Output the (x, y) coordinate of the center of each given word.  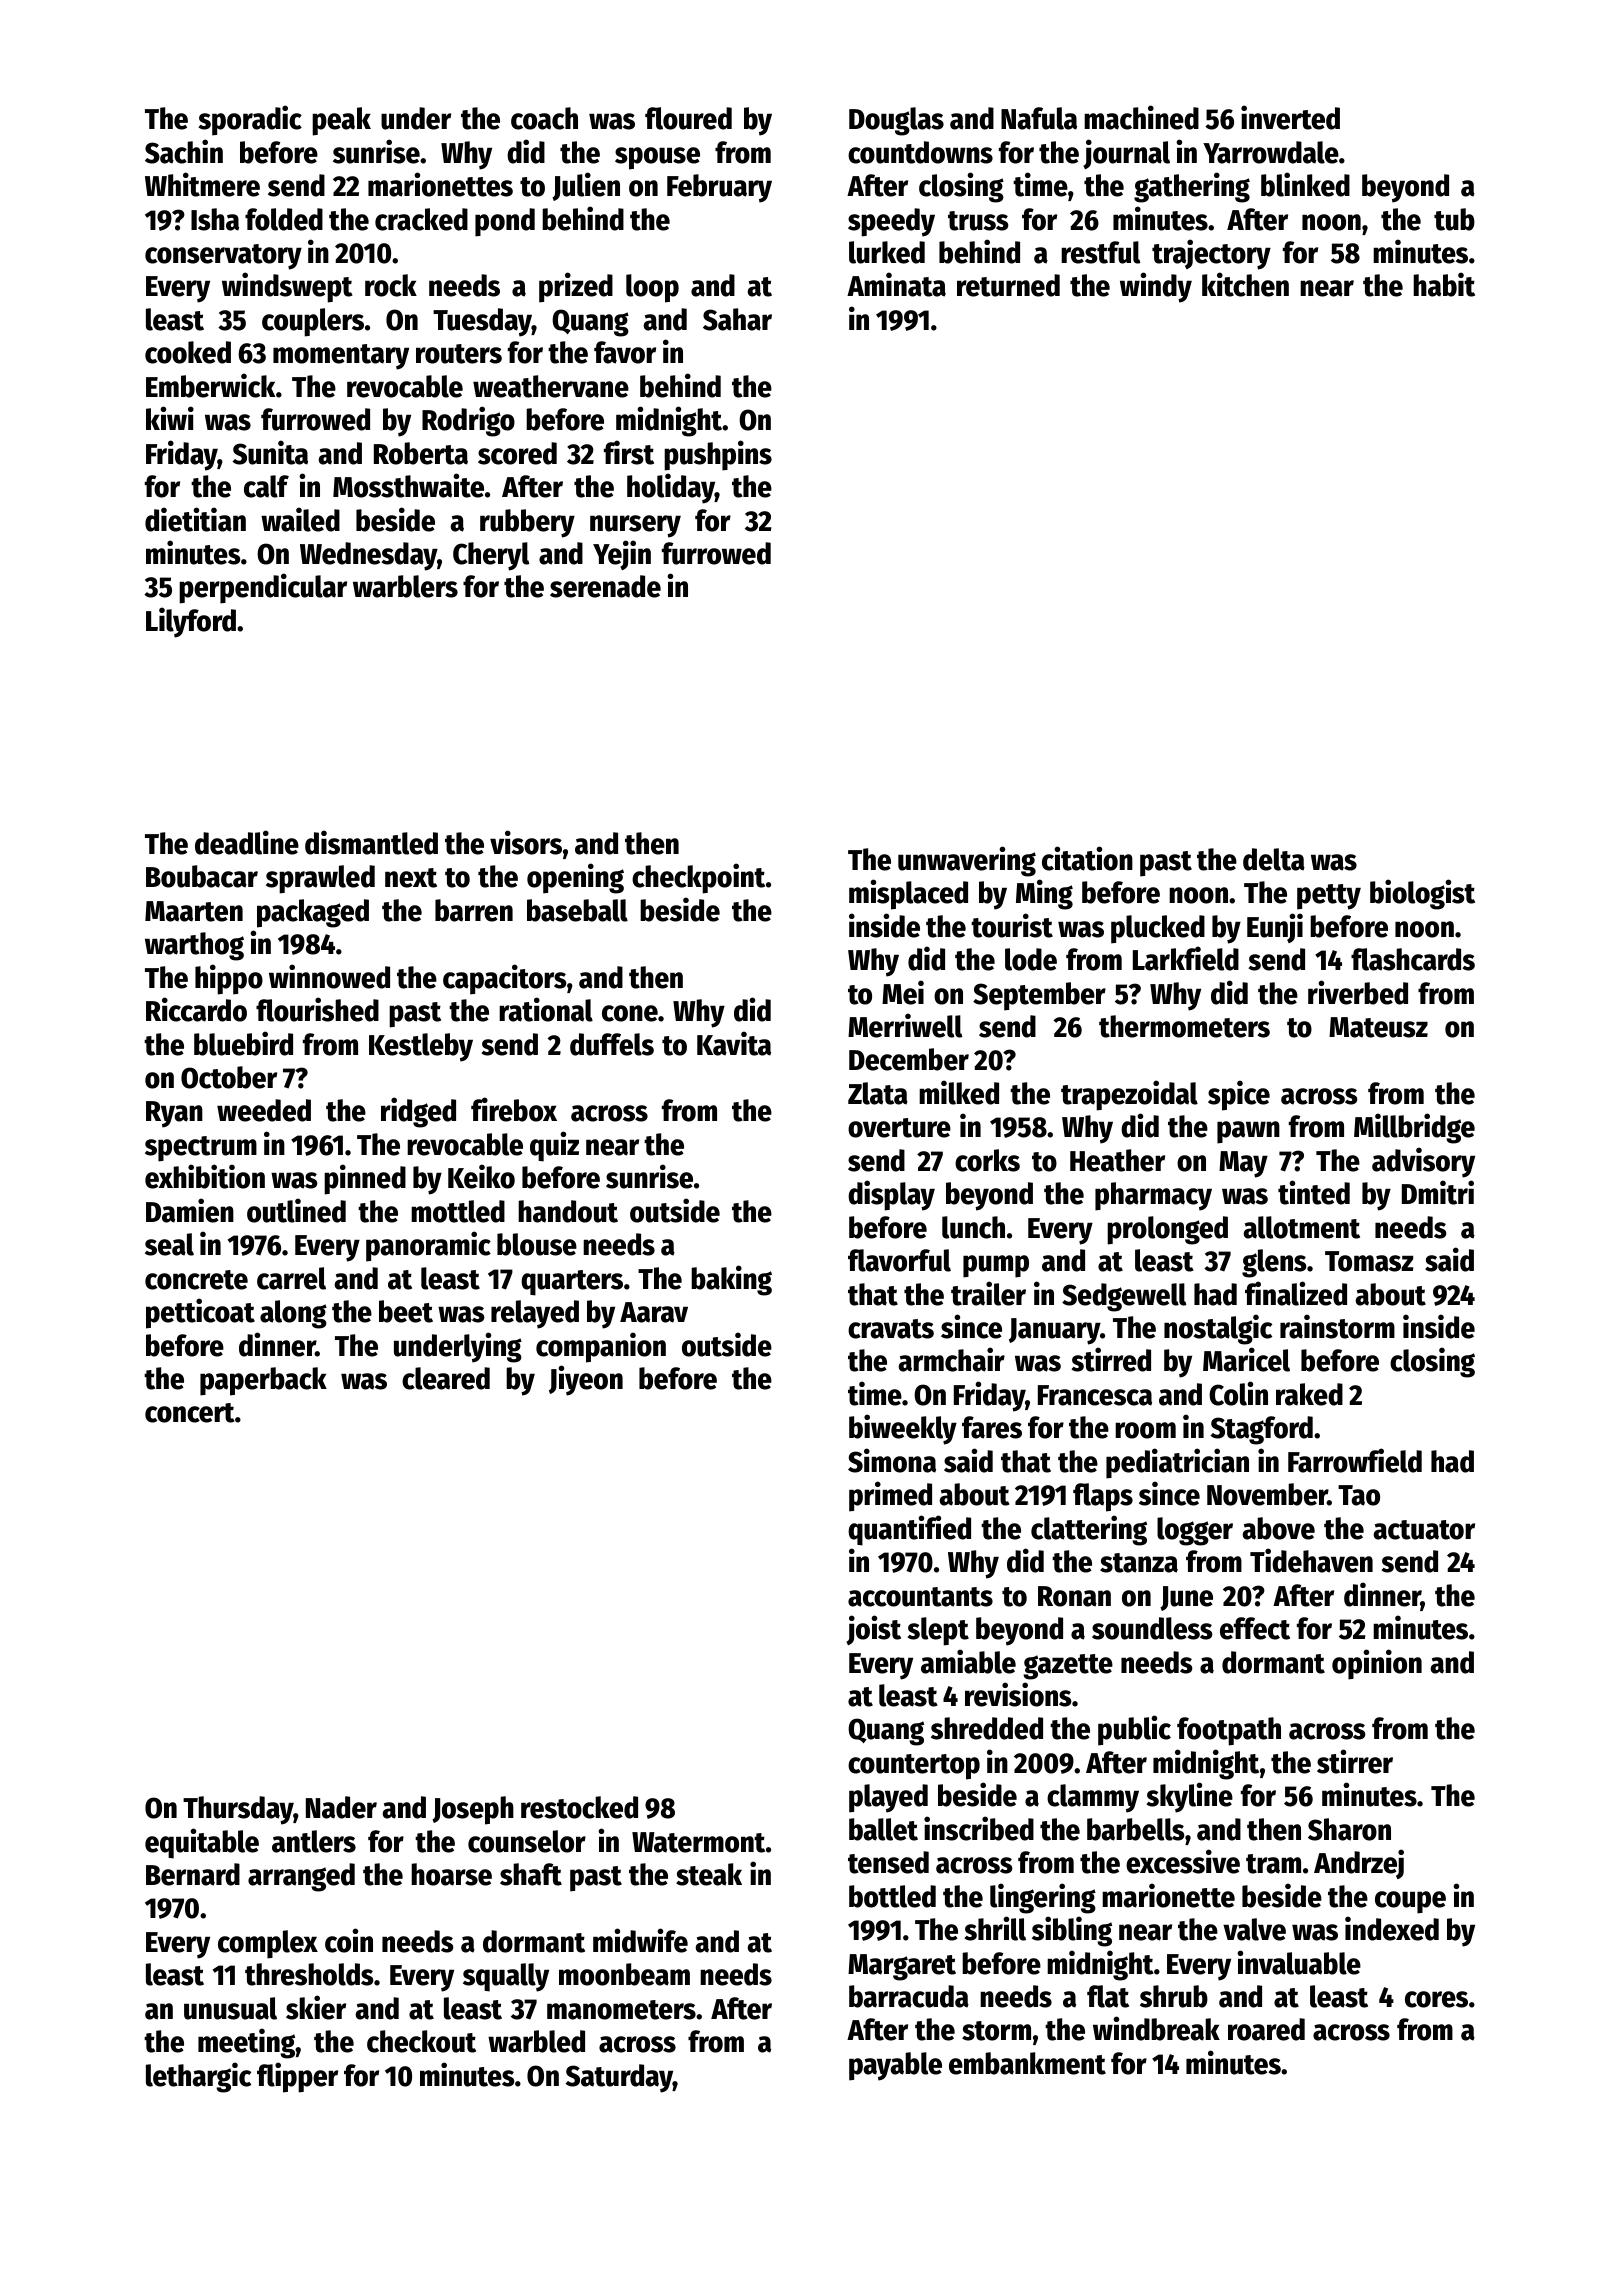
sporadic (250, 120)
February (719, 188)
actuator (1424, 1530)
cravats (891, 1329)
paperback (263, 1381)
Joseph (473, 1810)
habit (1444, 284)
